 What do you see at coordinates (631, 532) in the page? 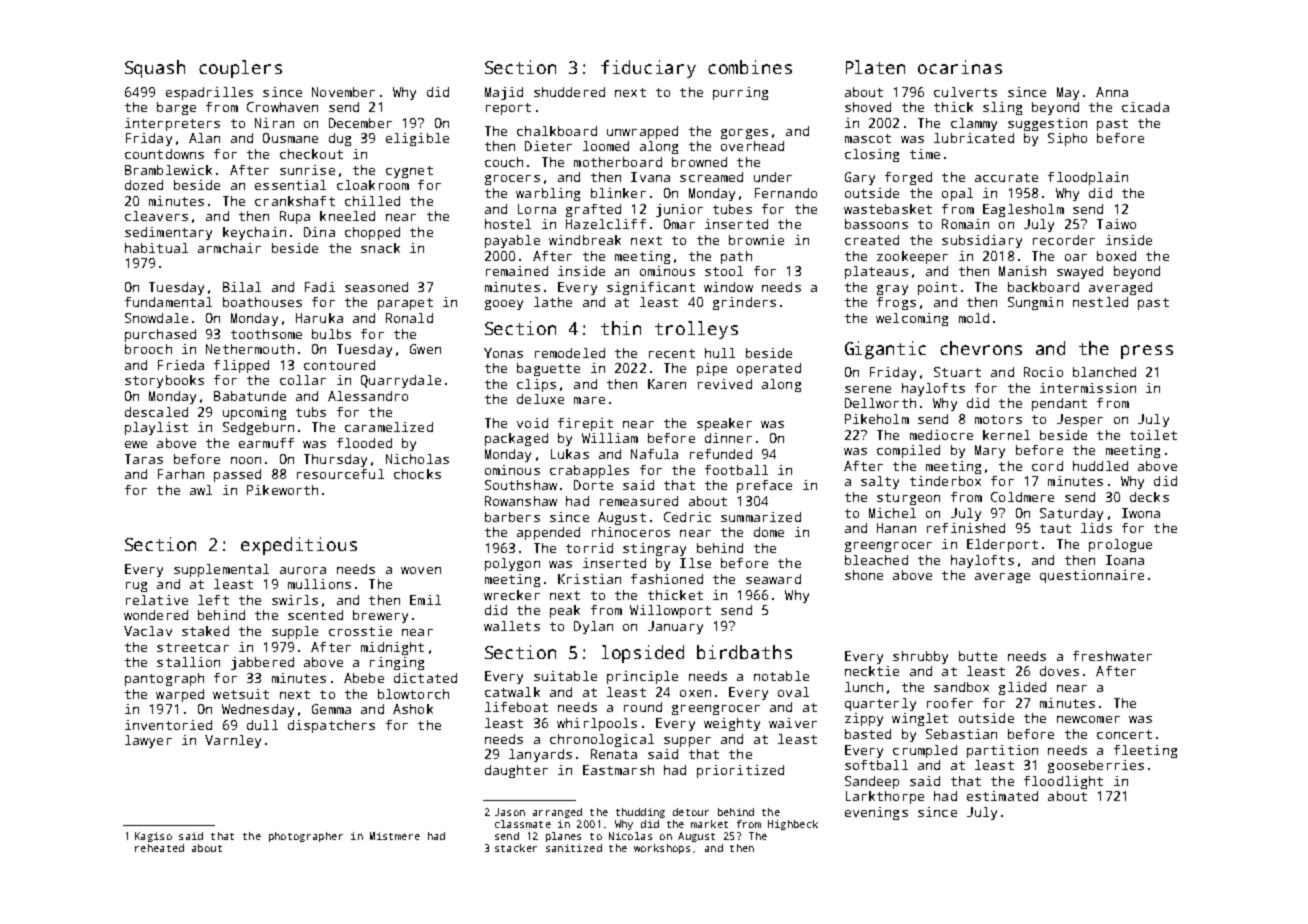
I see `rhinoceros` at bounding box center [631, 532].
